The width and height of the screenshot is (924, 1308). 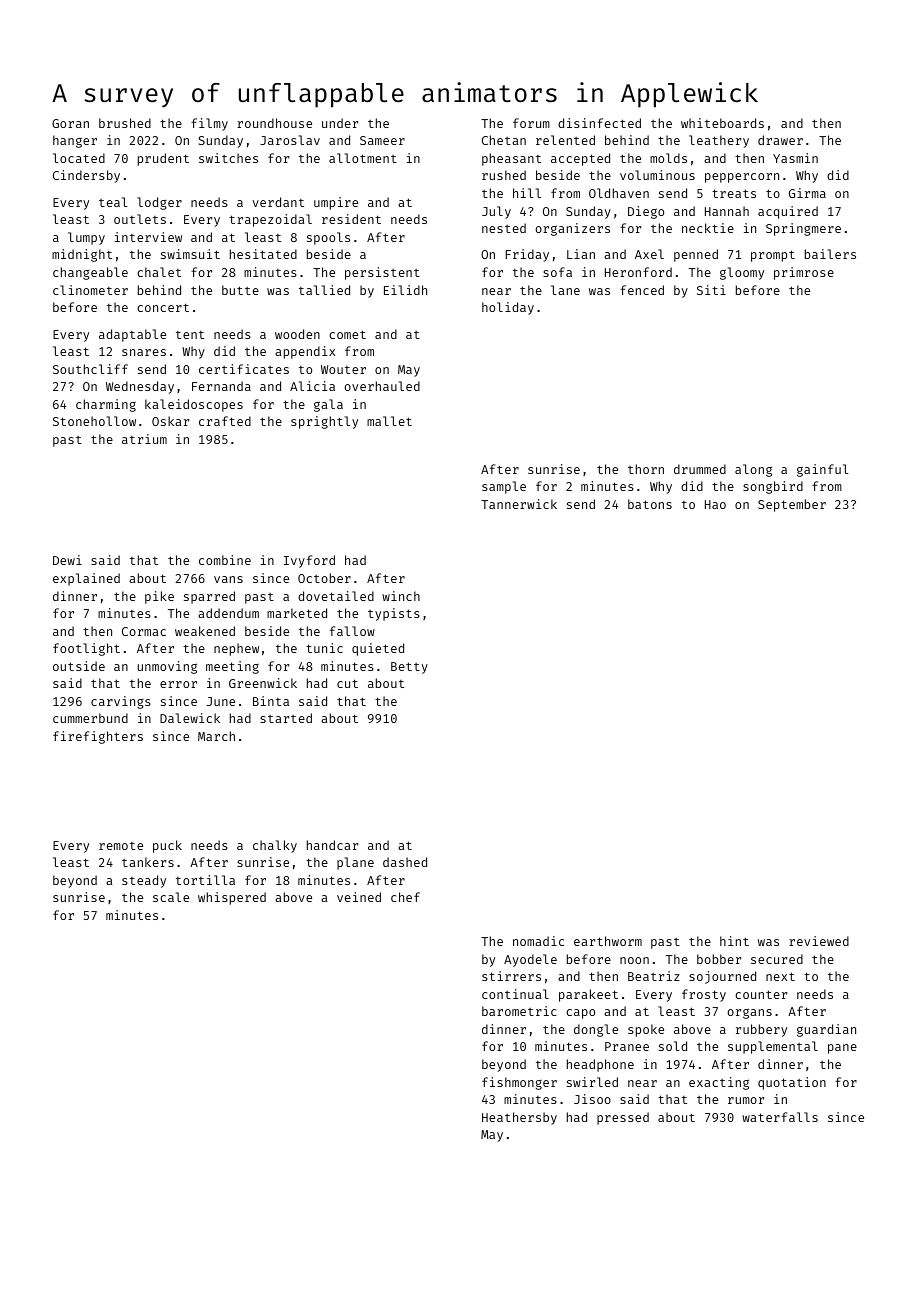 I want to click on Dewi, so click(x=67, y=560).
